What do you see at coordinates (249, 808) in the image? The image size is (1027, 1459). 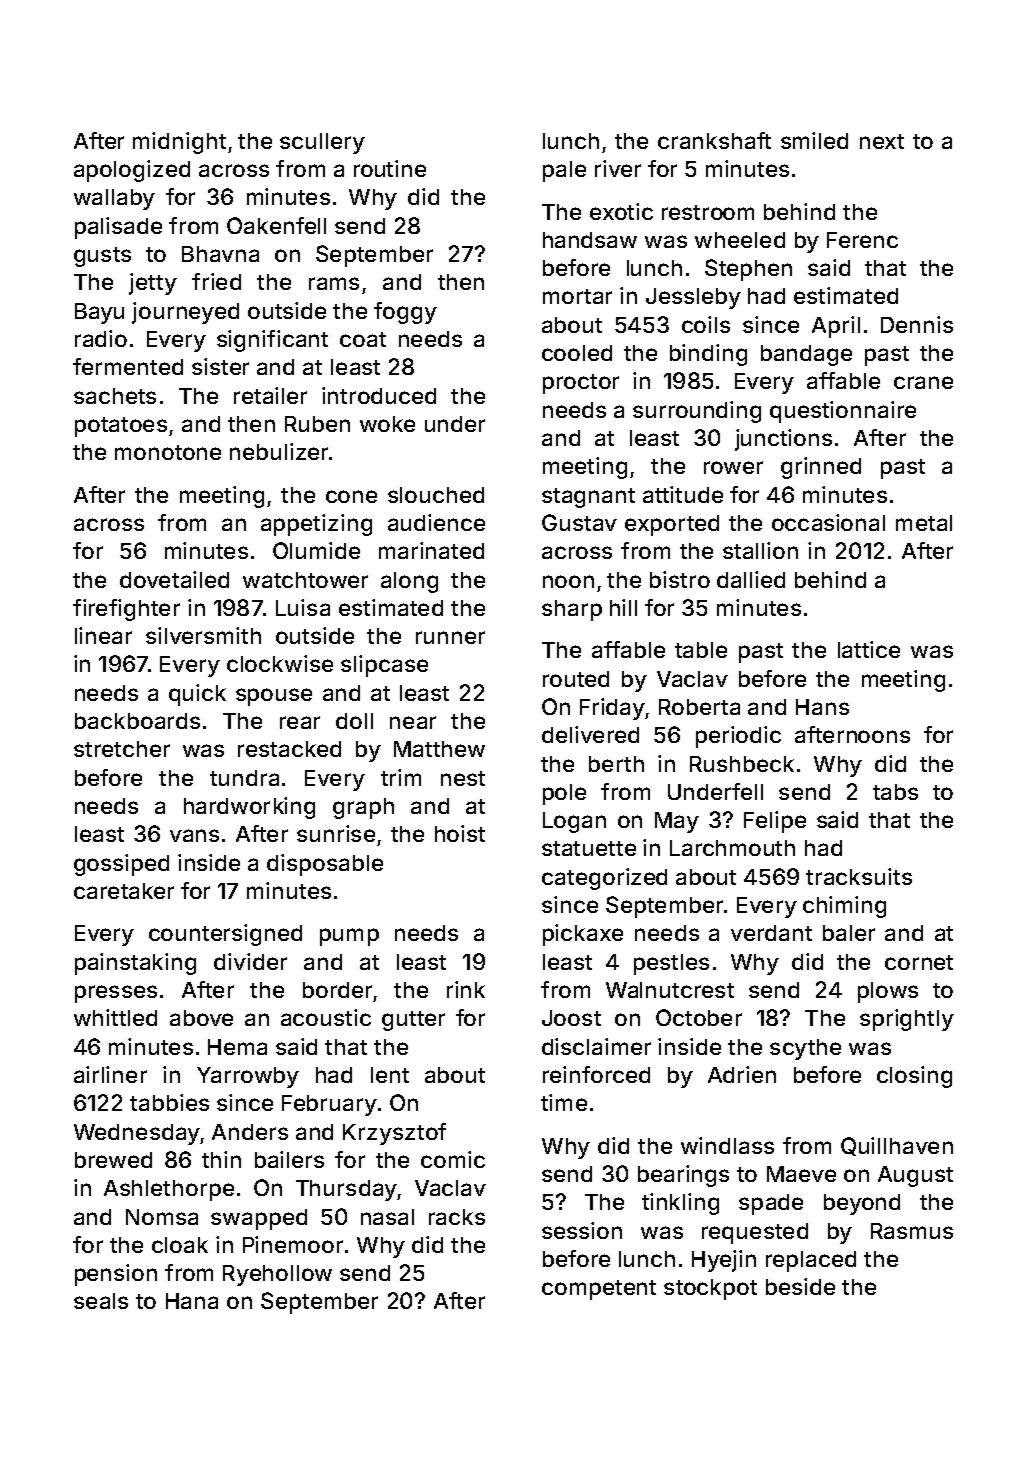 I see `hardworking` at bounding box center [249, 808].
